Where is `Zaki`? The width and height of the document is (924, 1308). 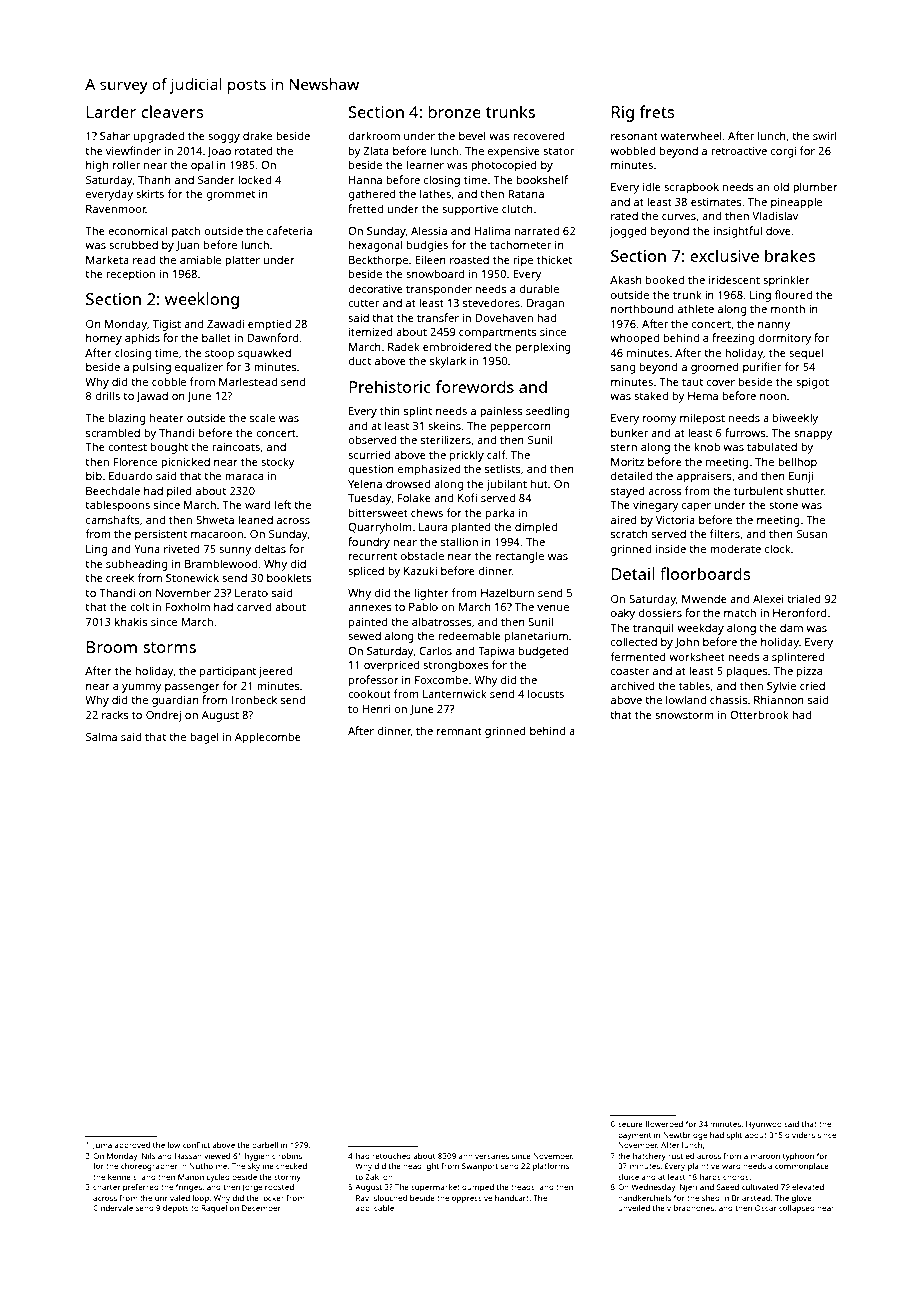
Zaki is located at coordinates (373, 1177).
